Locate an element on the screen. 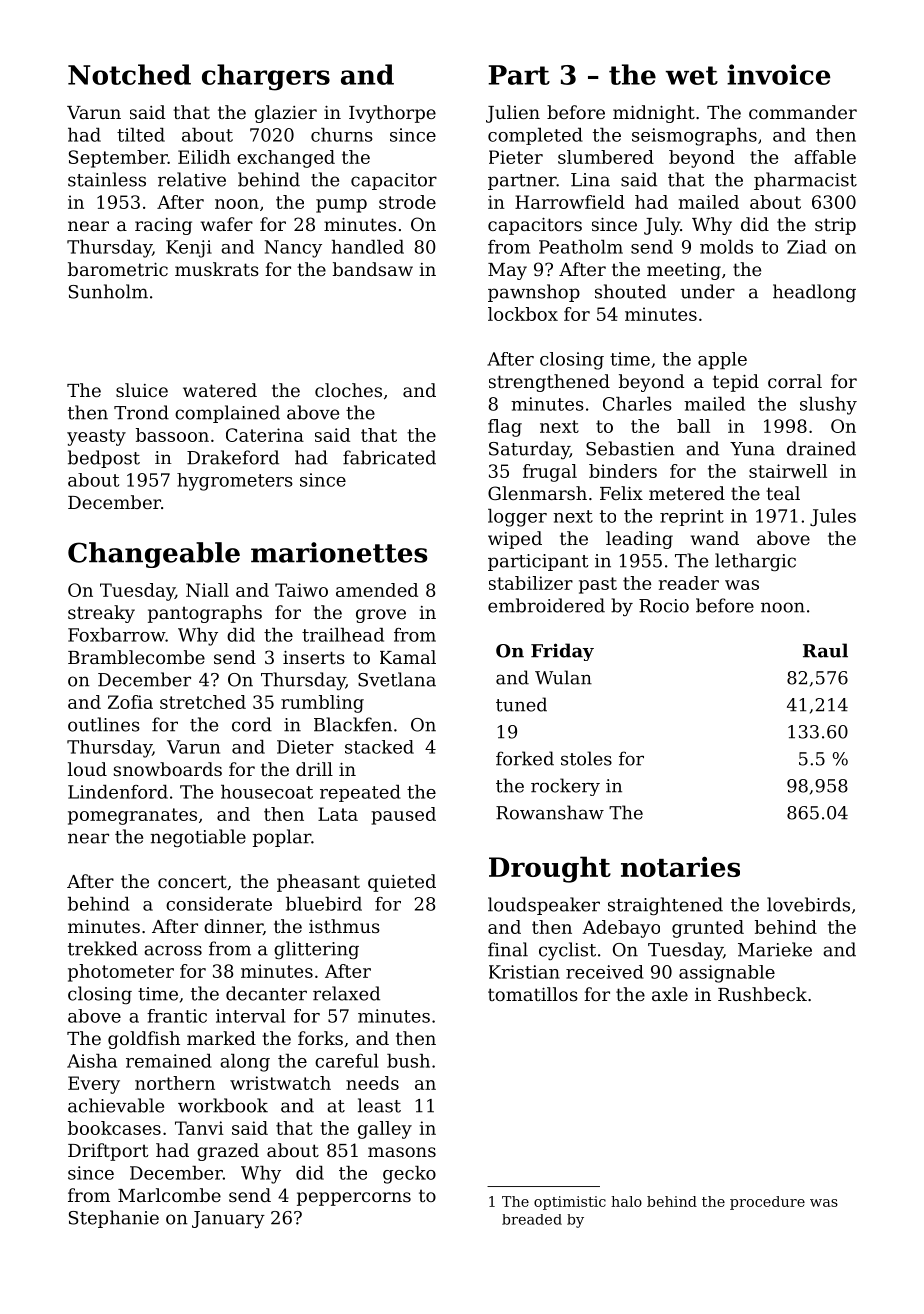  muskrats is located at coordinates (217, 269).
